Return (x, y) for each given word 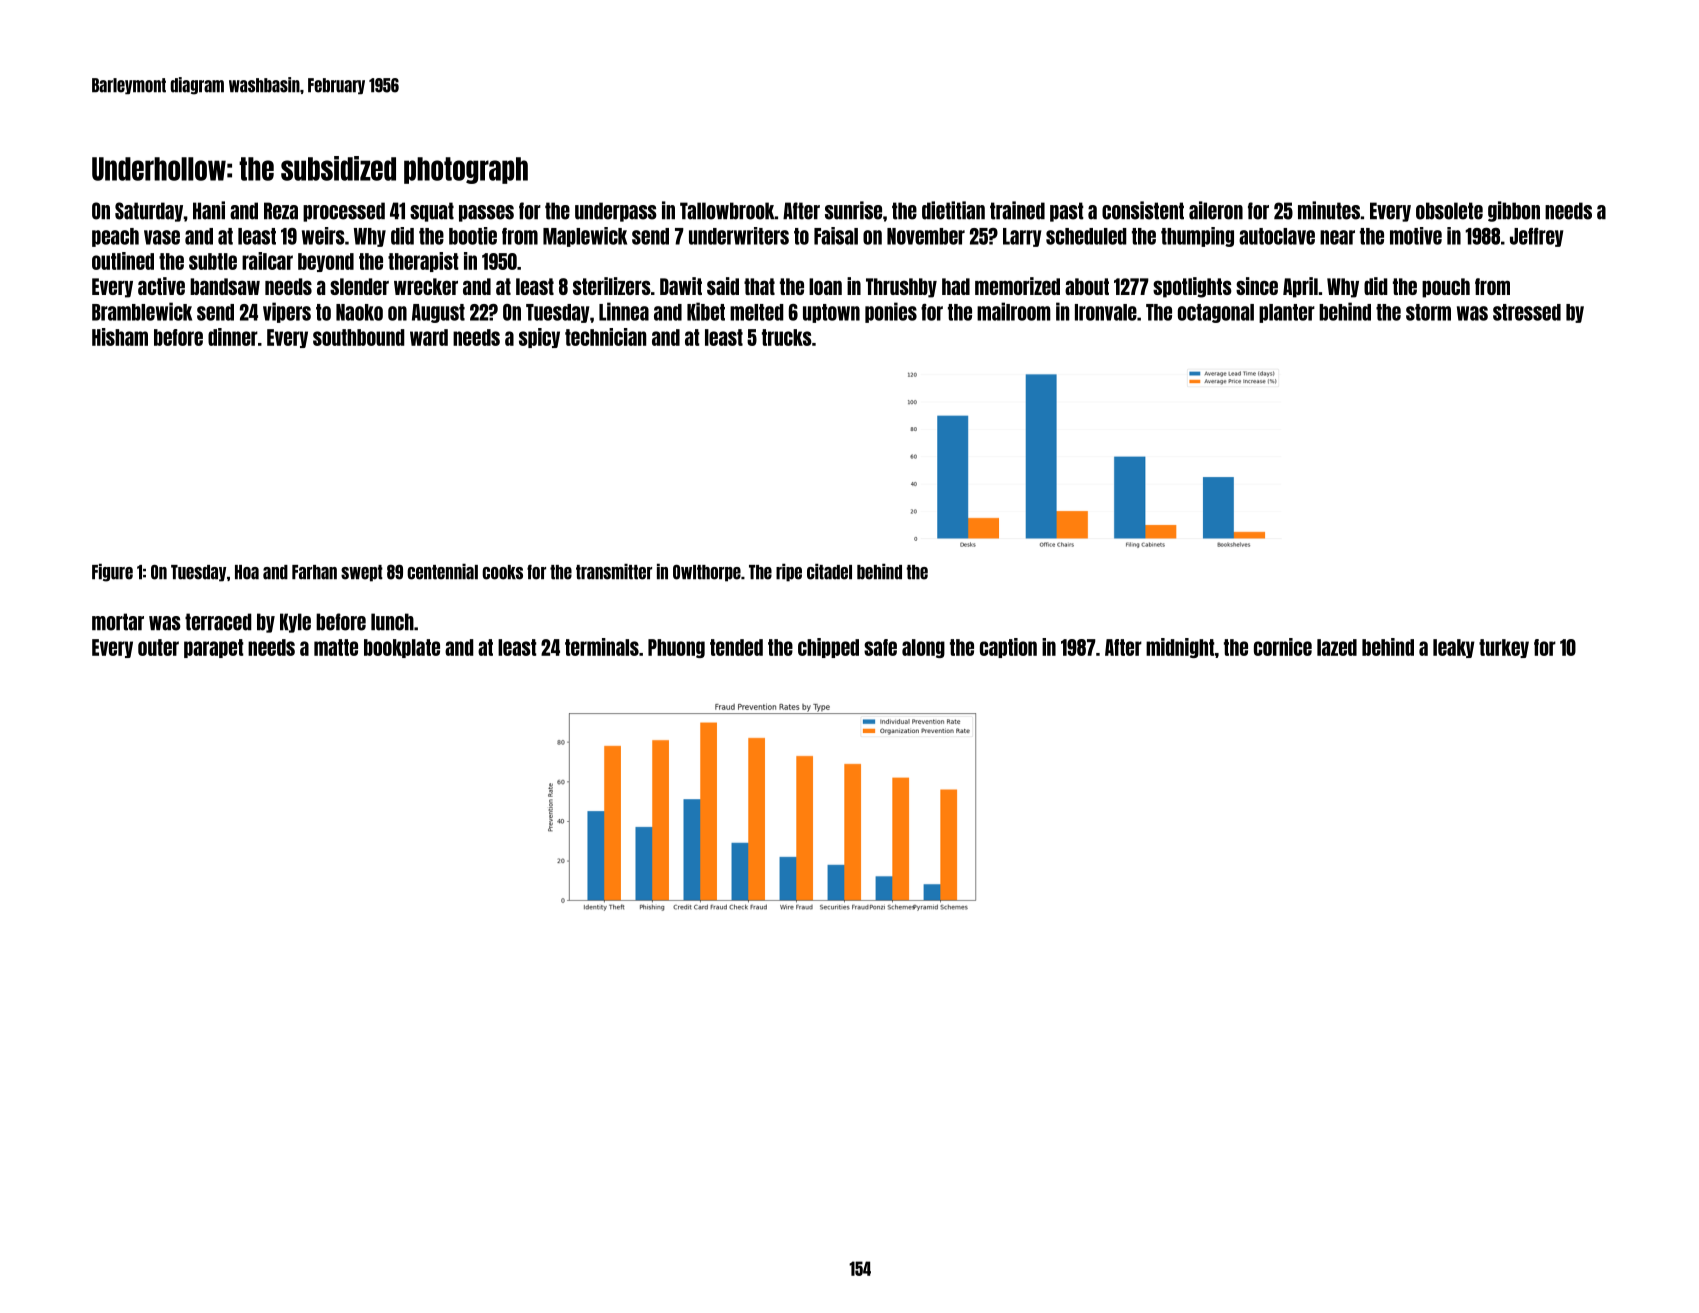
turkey (1504, 648)
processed (344, 212)
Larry (1022, 237)
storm (1428, 312)
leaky (1454, 648)
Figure (112, 572)
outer (158, 647)
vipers (287, 312)
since (1257, 286)
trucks (787, 337)
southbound (359, 337)
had (956, 286)
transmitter (614, 571)
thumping (1197, 237)
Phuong (676, 648)
